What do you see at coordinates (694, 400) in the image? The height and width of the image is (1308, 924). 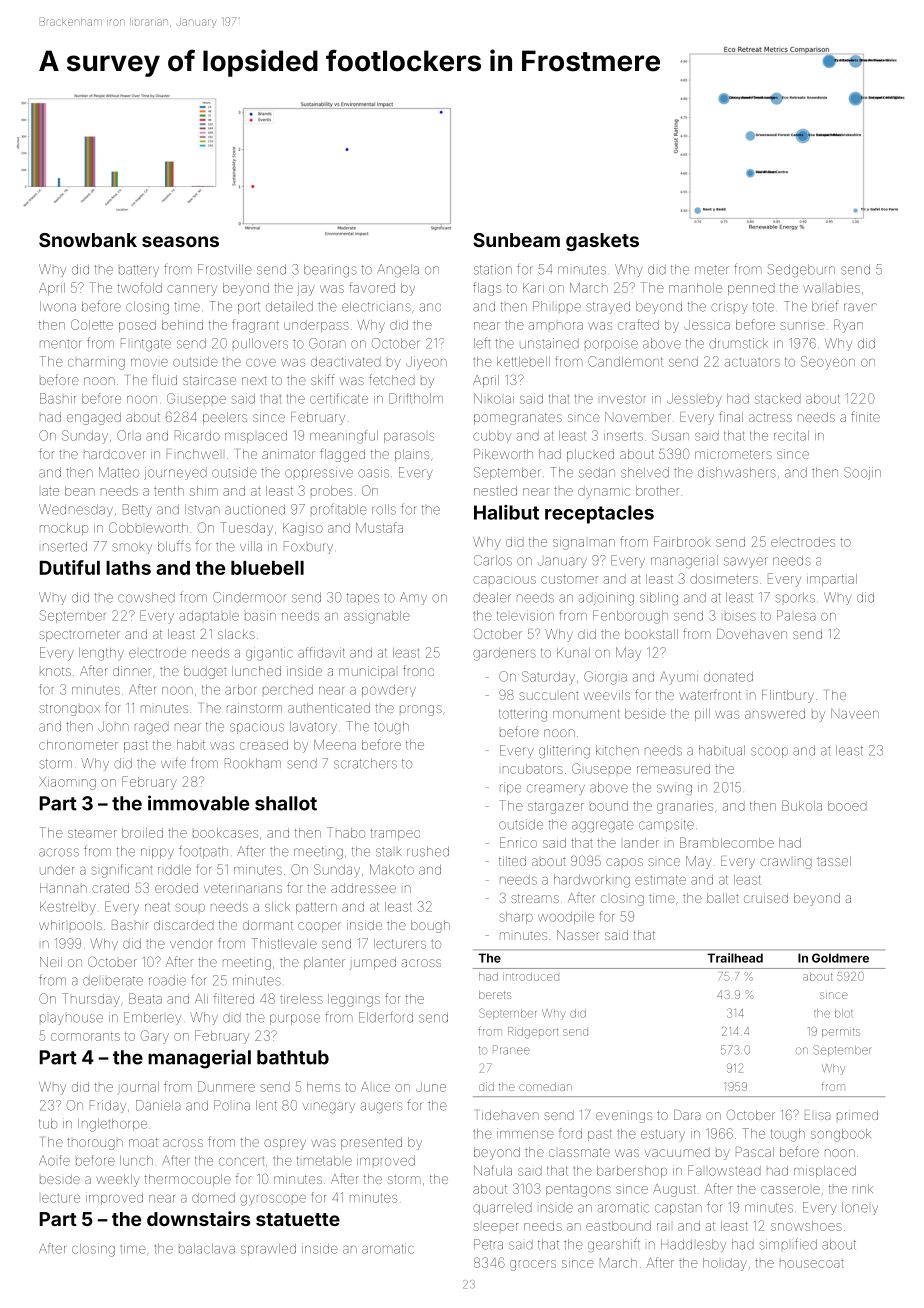 I see `Jessleby` at bounding box center [694, 400].
